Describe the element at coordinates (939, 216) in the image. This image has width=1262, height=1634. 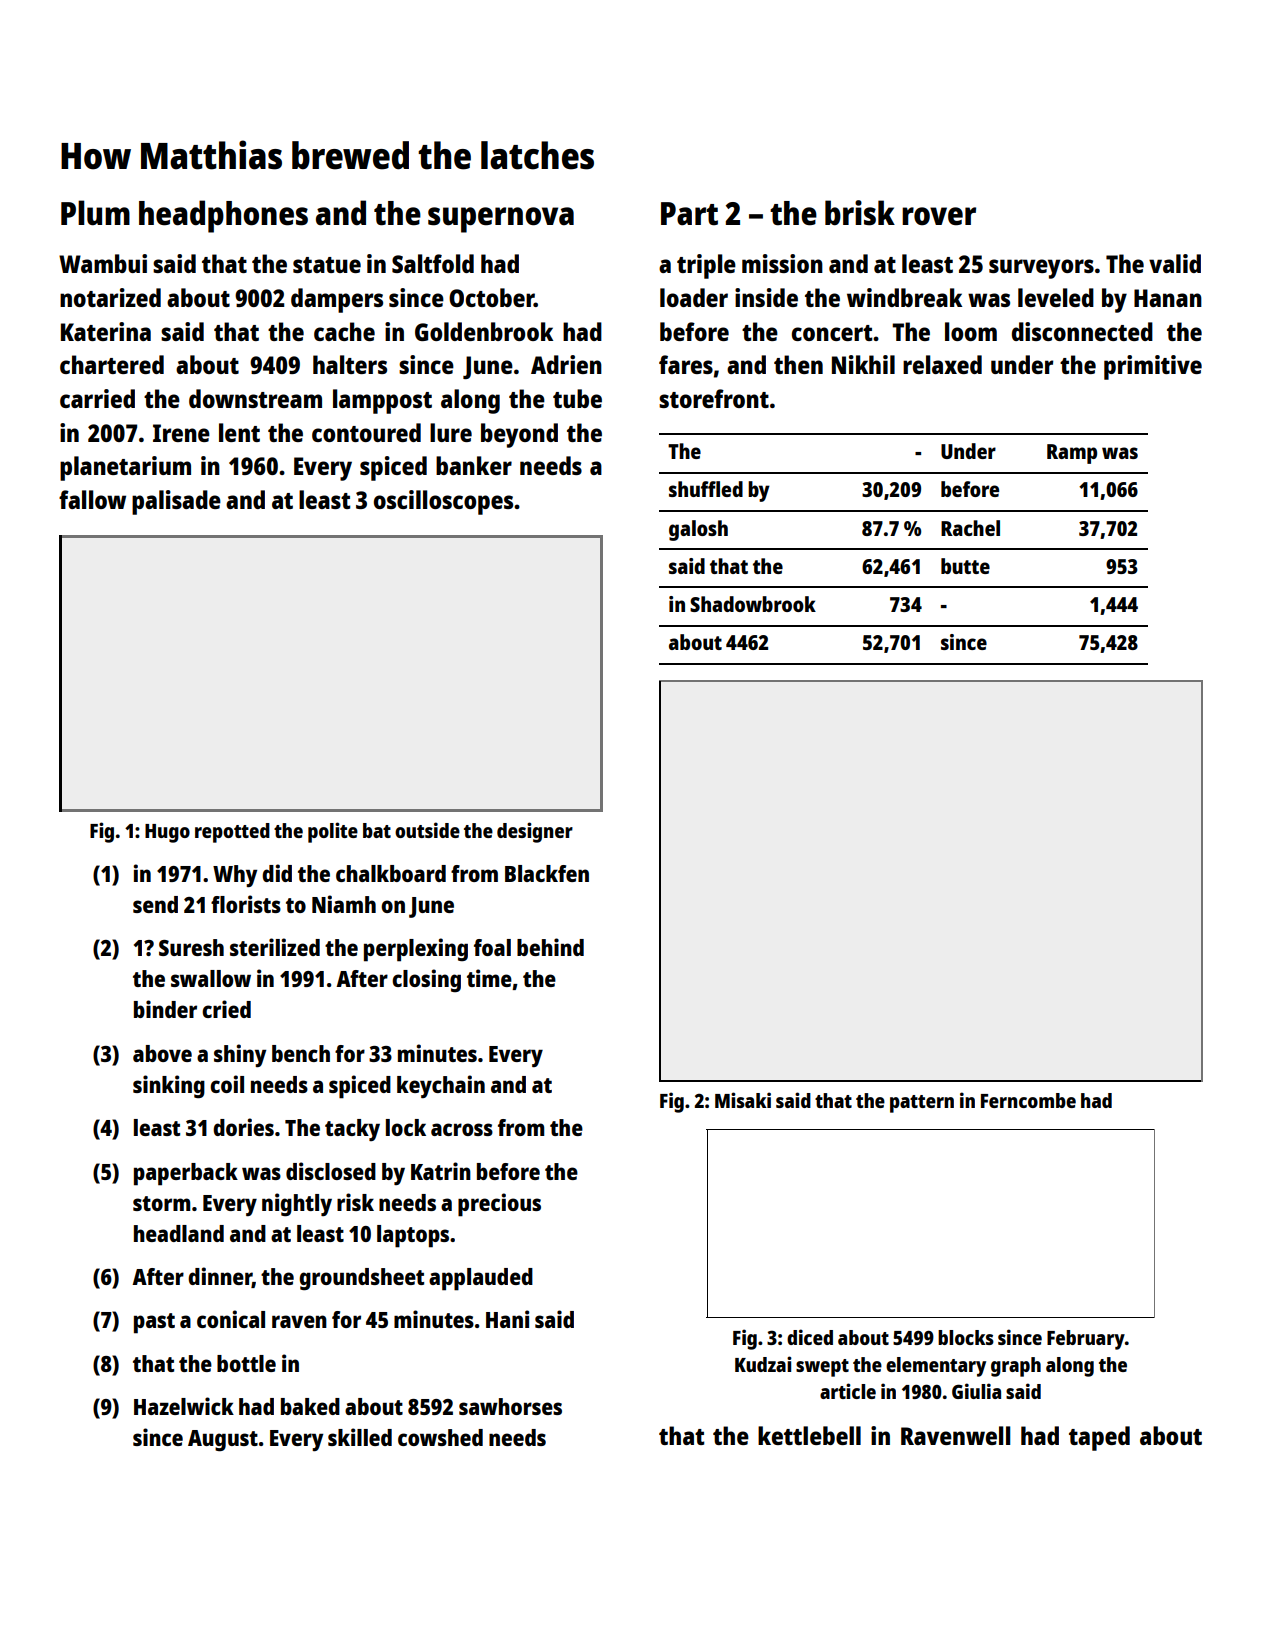
I see `rover` at that location.
